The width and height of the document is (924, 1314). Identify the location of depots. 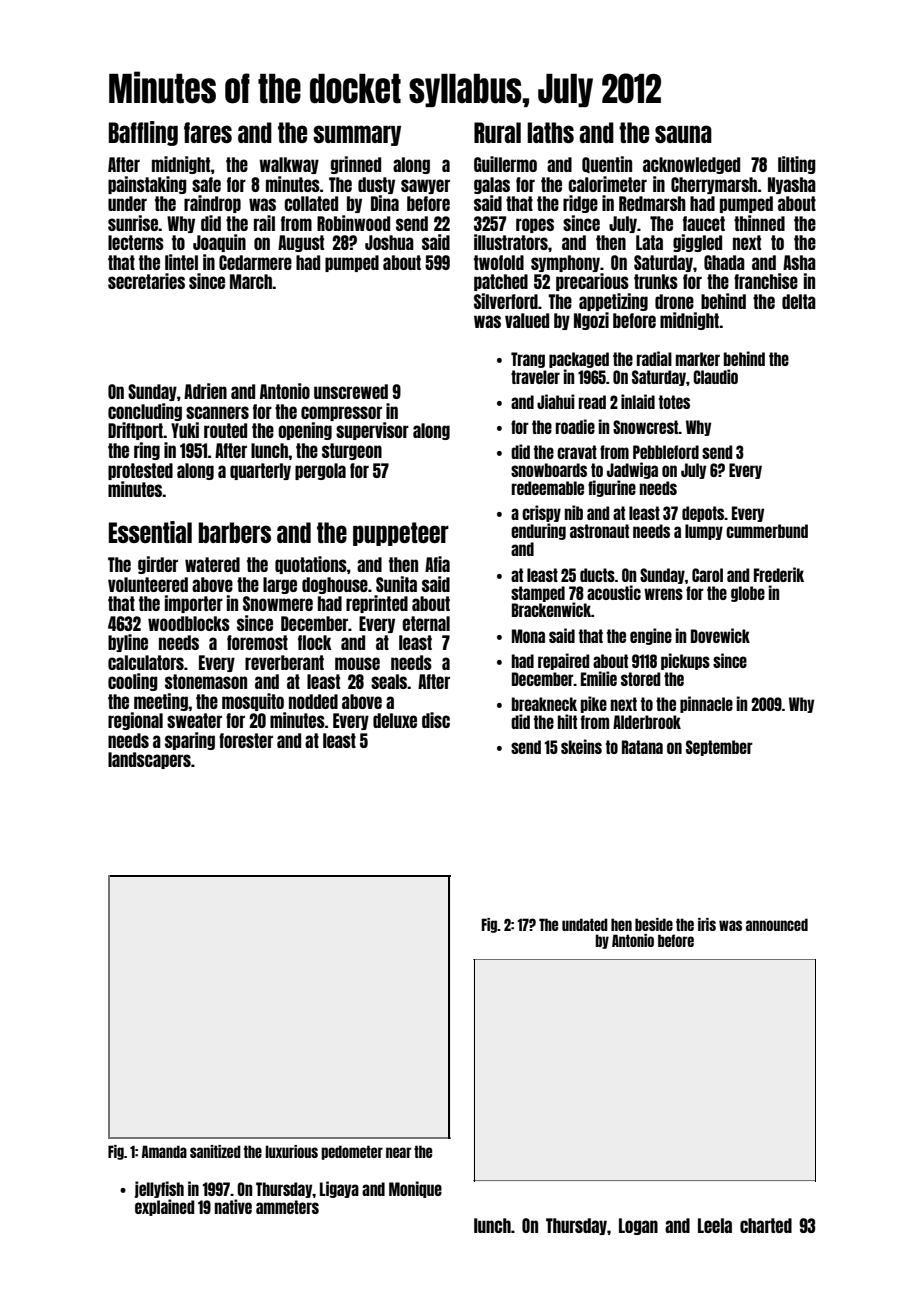
(703, 514).
